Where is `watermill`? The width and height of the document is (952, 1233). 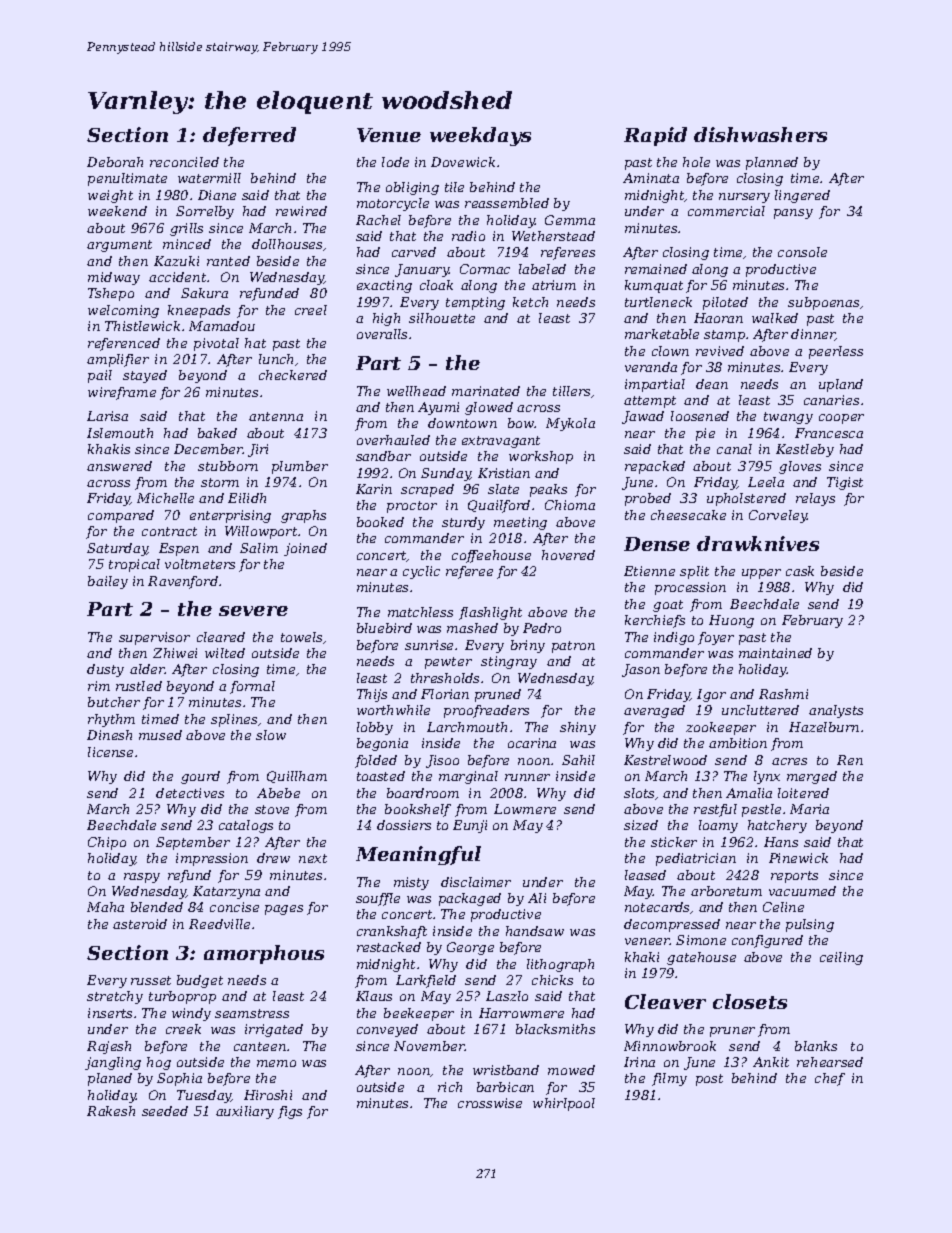
watermill is located at coordinates (209, 178).
